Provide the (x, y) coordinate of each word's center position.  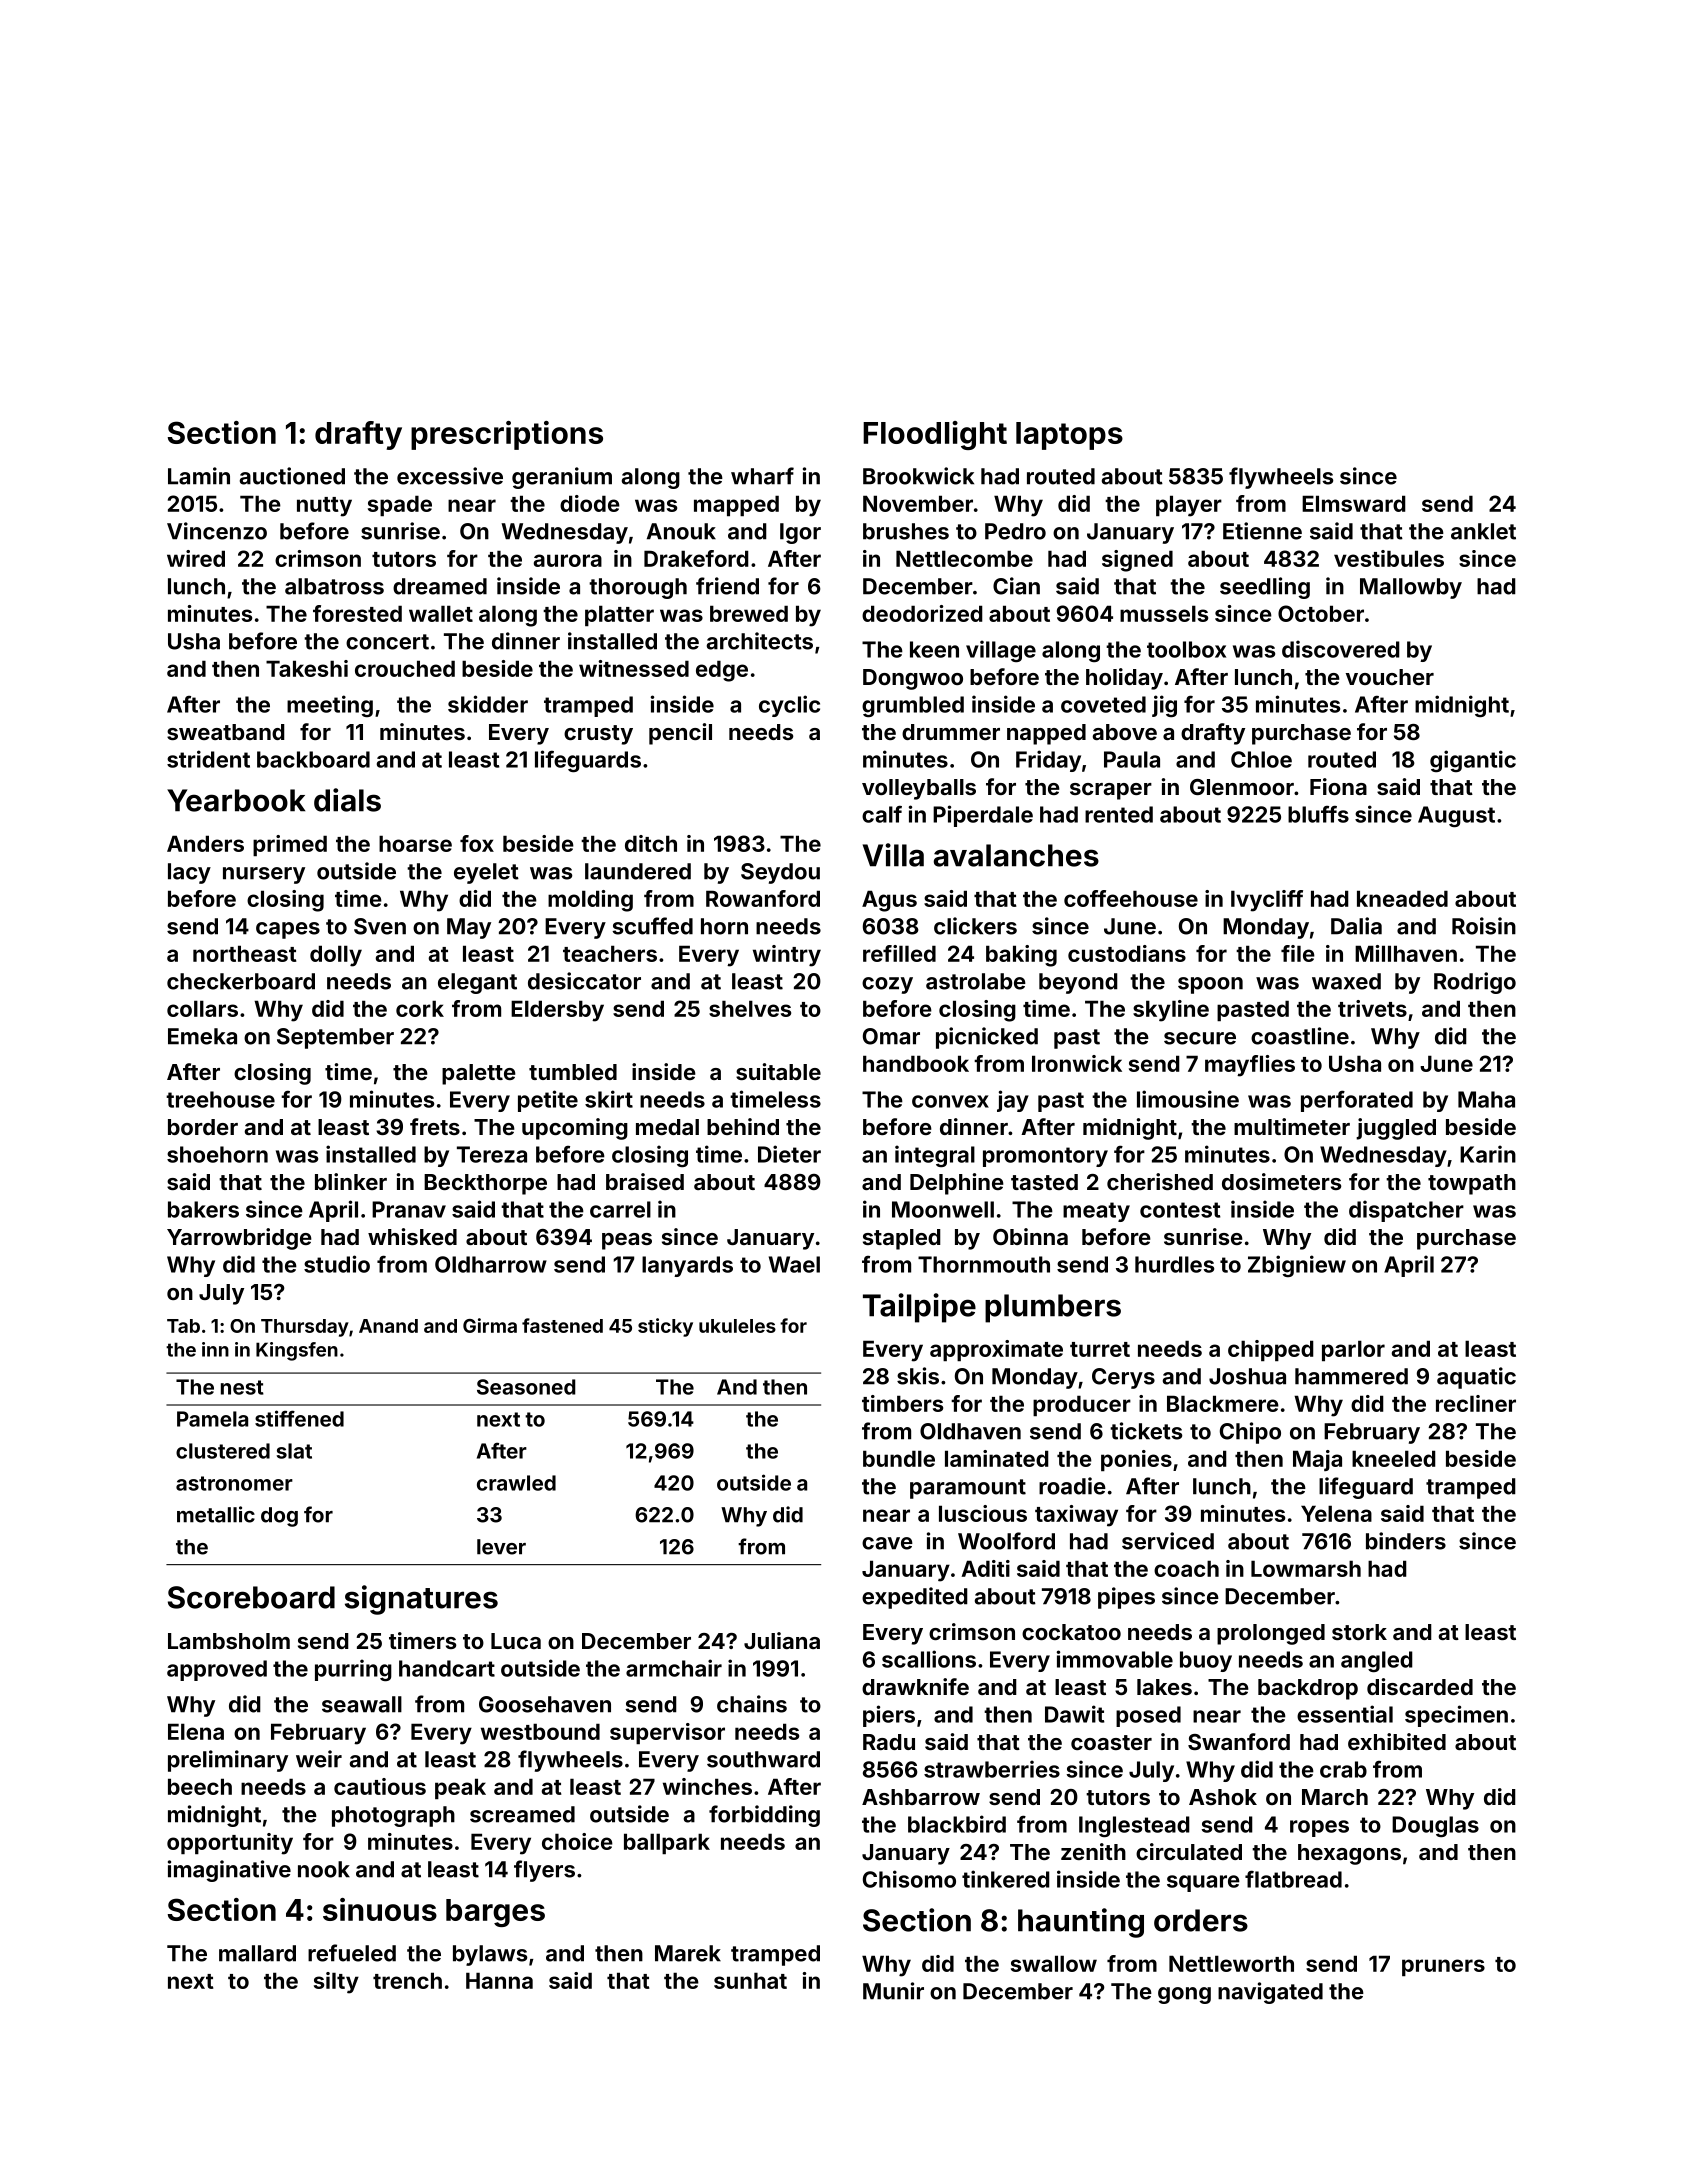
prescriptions (507, 435)
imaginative (229, 1871)
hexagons (1349, 1854)
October (1321, 613)
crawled (516, 1483)
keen (934, 649)
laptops (1069, 436)
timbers (902, 1403)
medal (667, 1127)
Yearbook (236, 800)
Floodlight (935, 435)
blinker (351, 1181)
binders (1406, 1541)
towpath (1472, 1184)
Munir (893, 1991)
